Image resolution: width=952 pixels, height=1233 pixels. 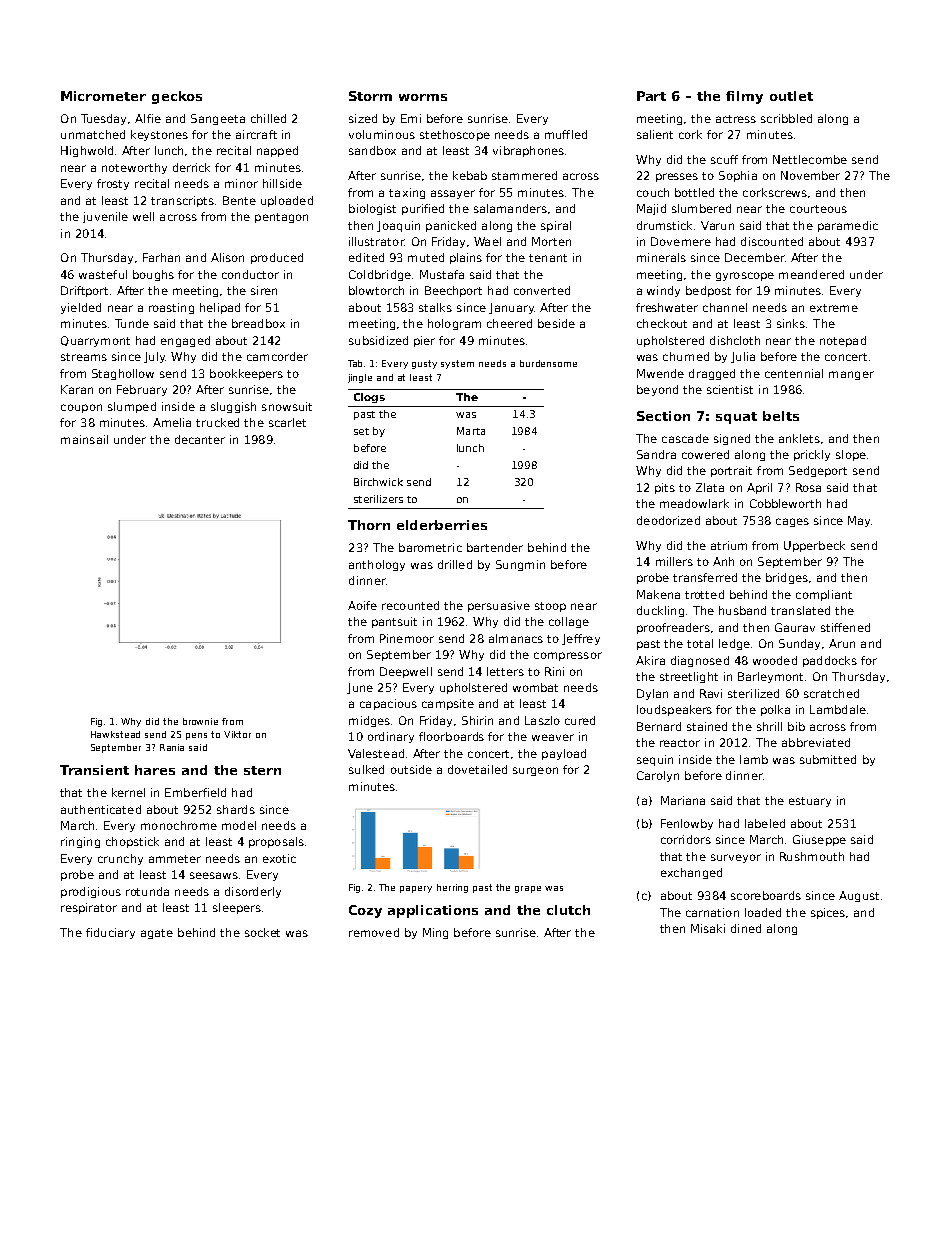 What do you see at coordinates (423, 97) in the image?
I see `worms` at bounding box center [423, 97].
